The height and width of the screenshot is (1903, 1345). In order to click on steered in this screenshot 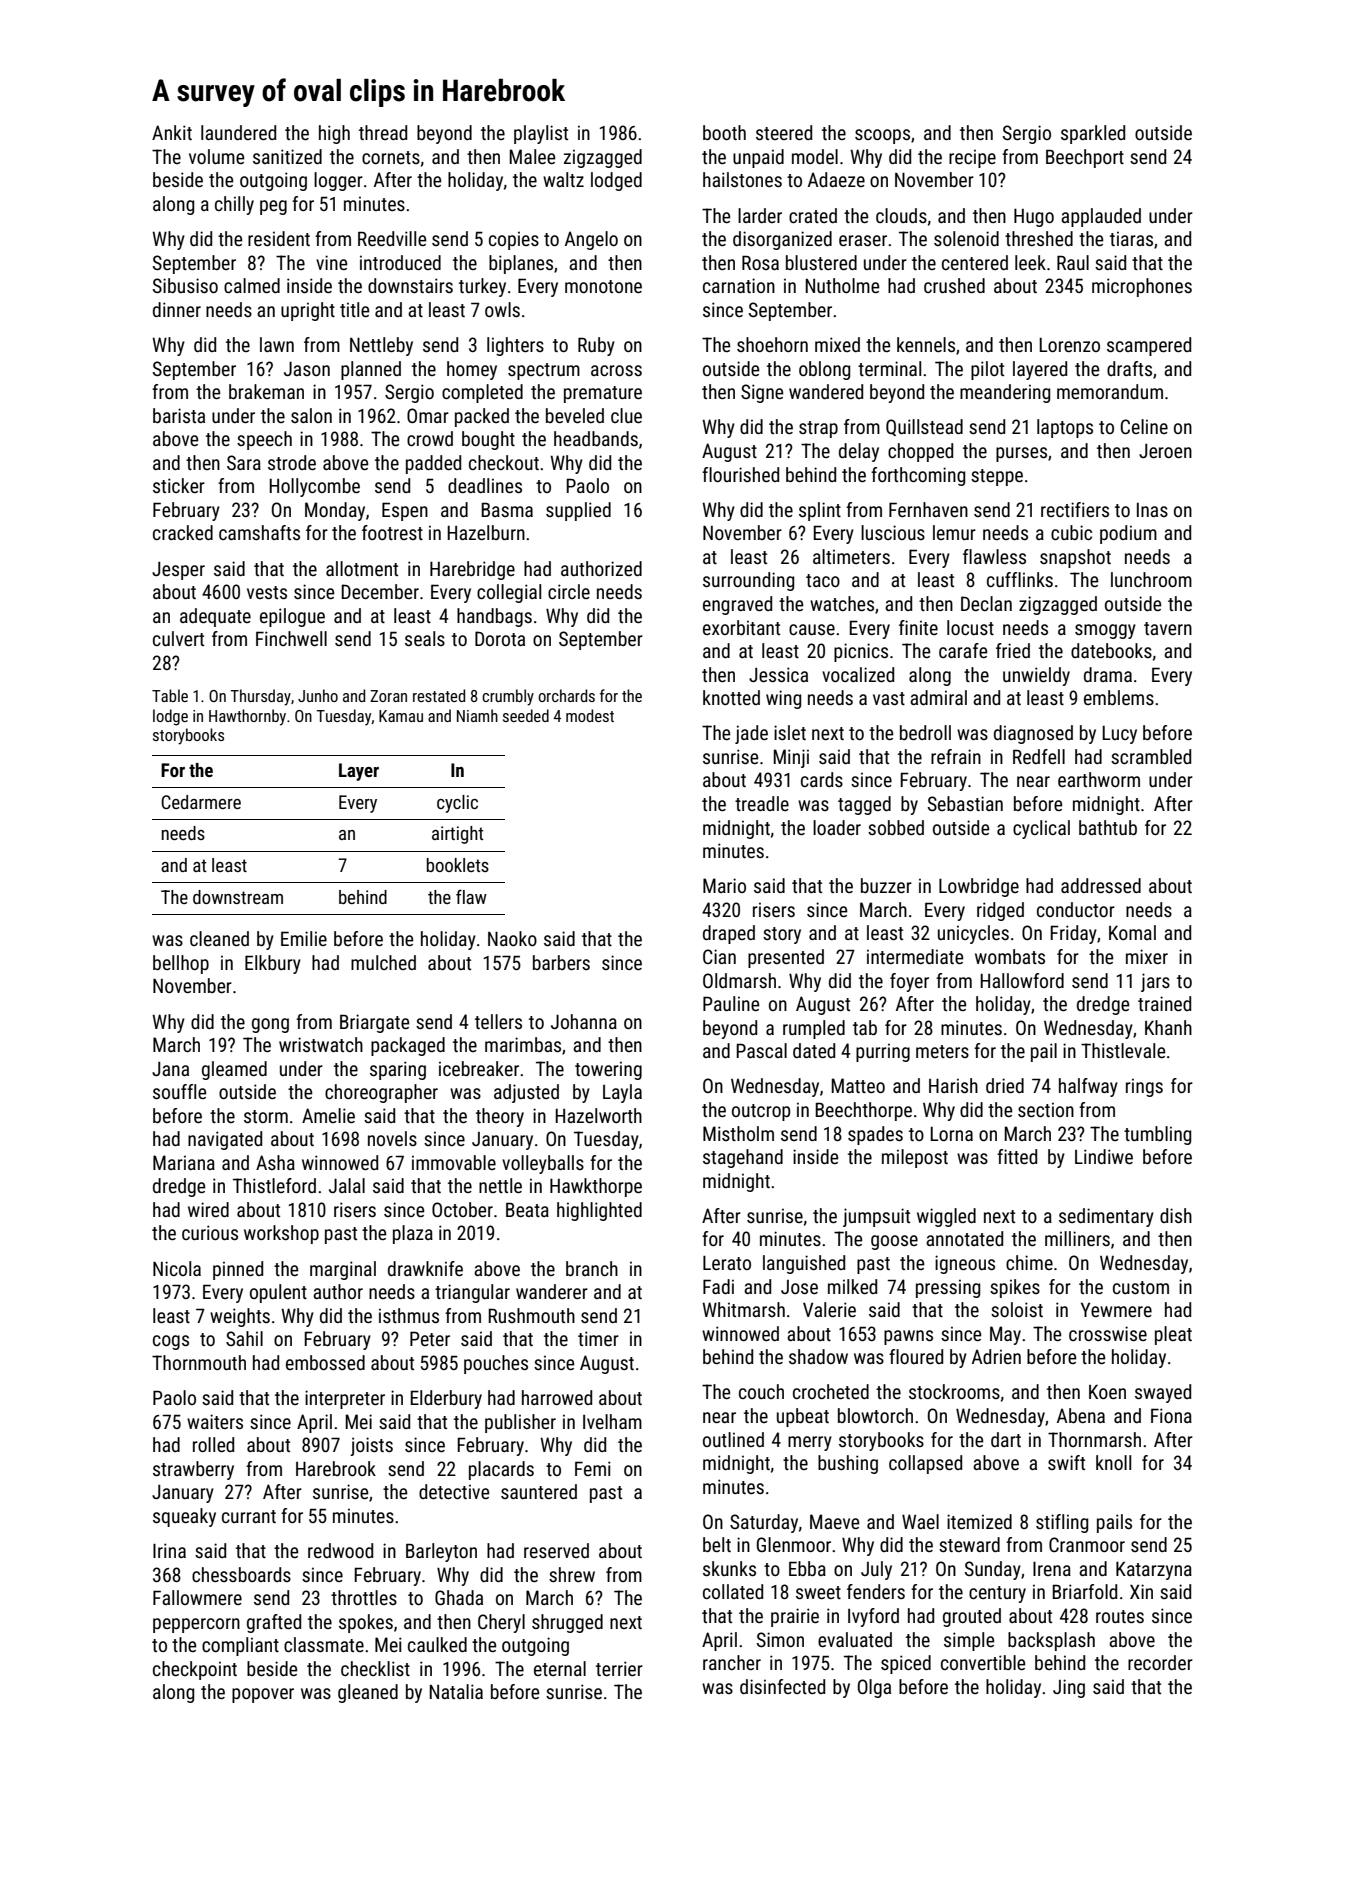, I will do `click(784, 132)`.
